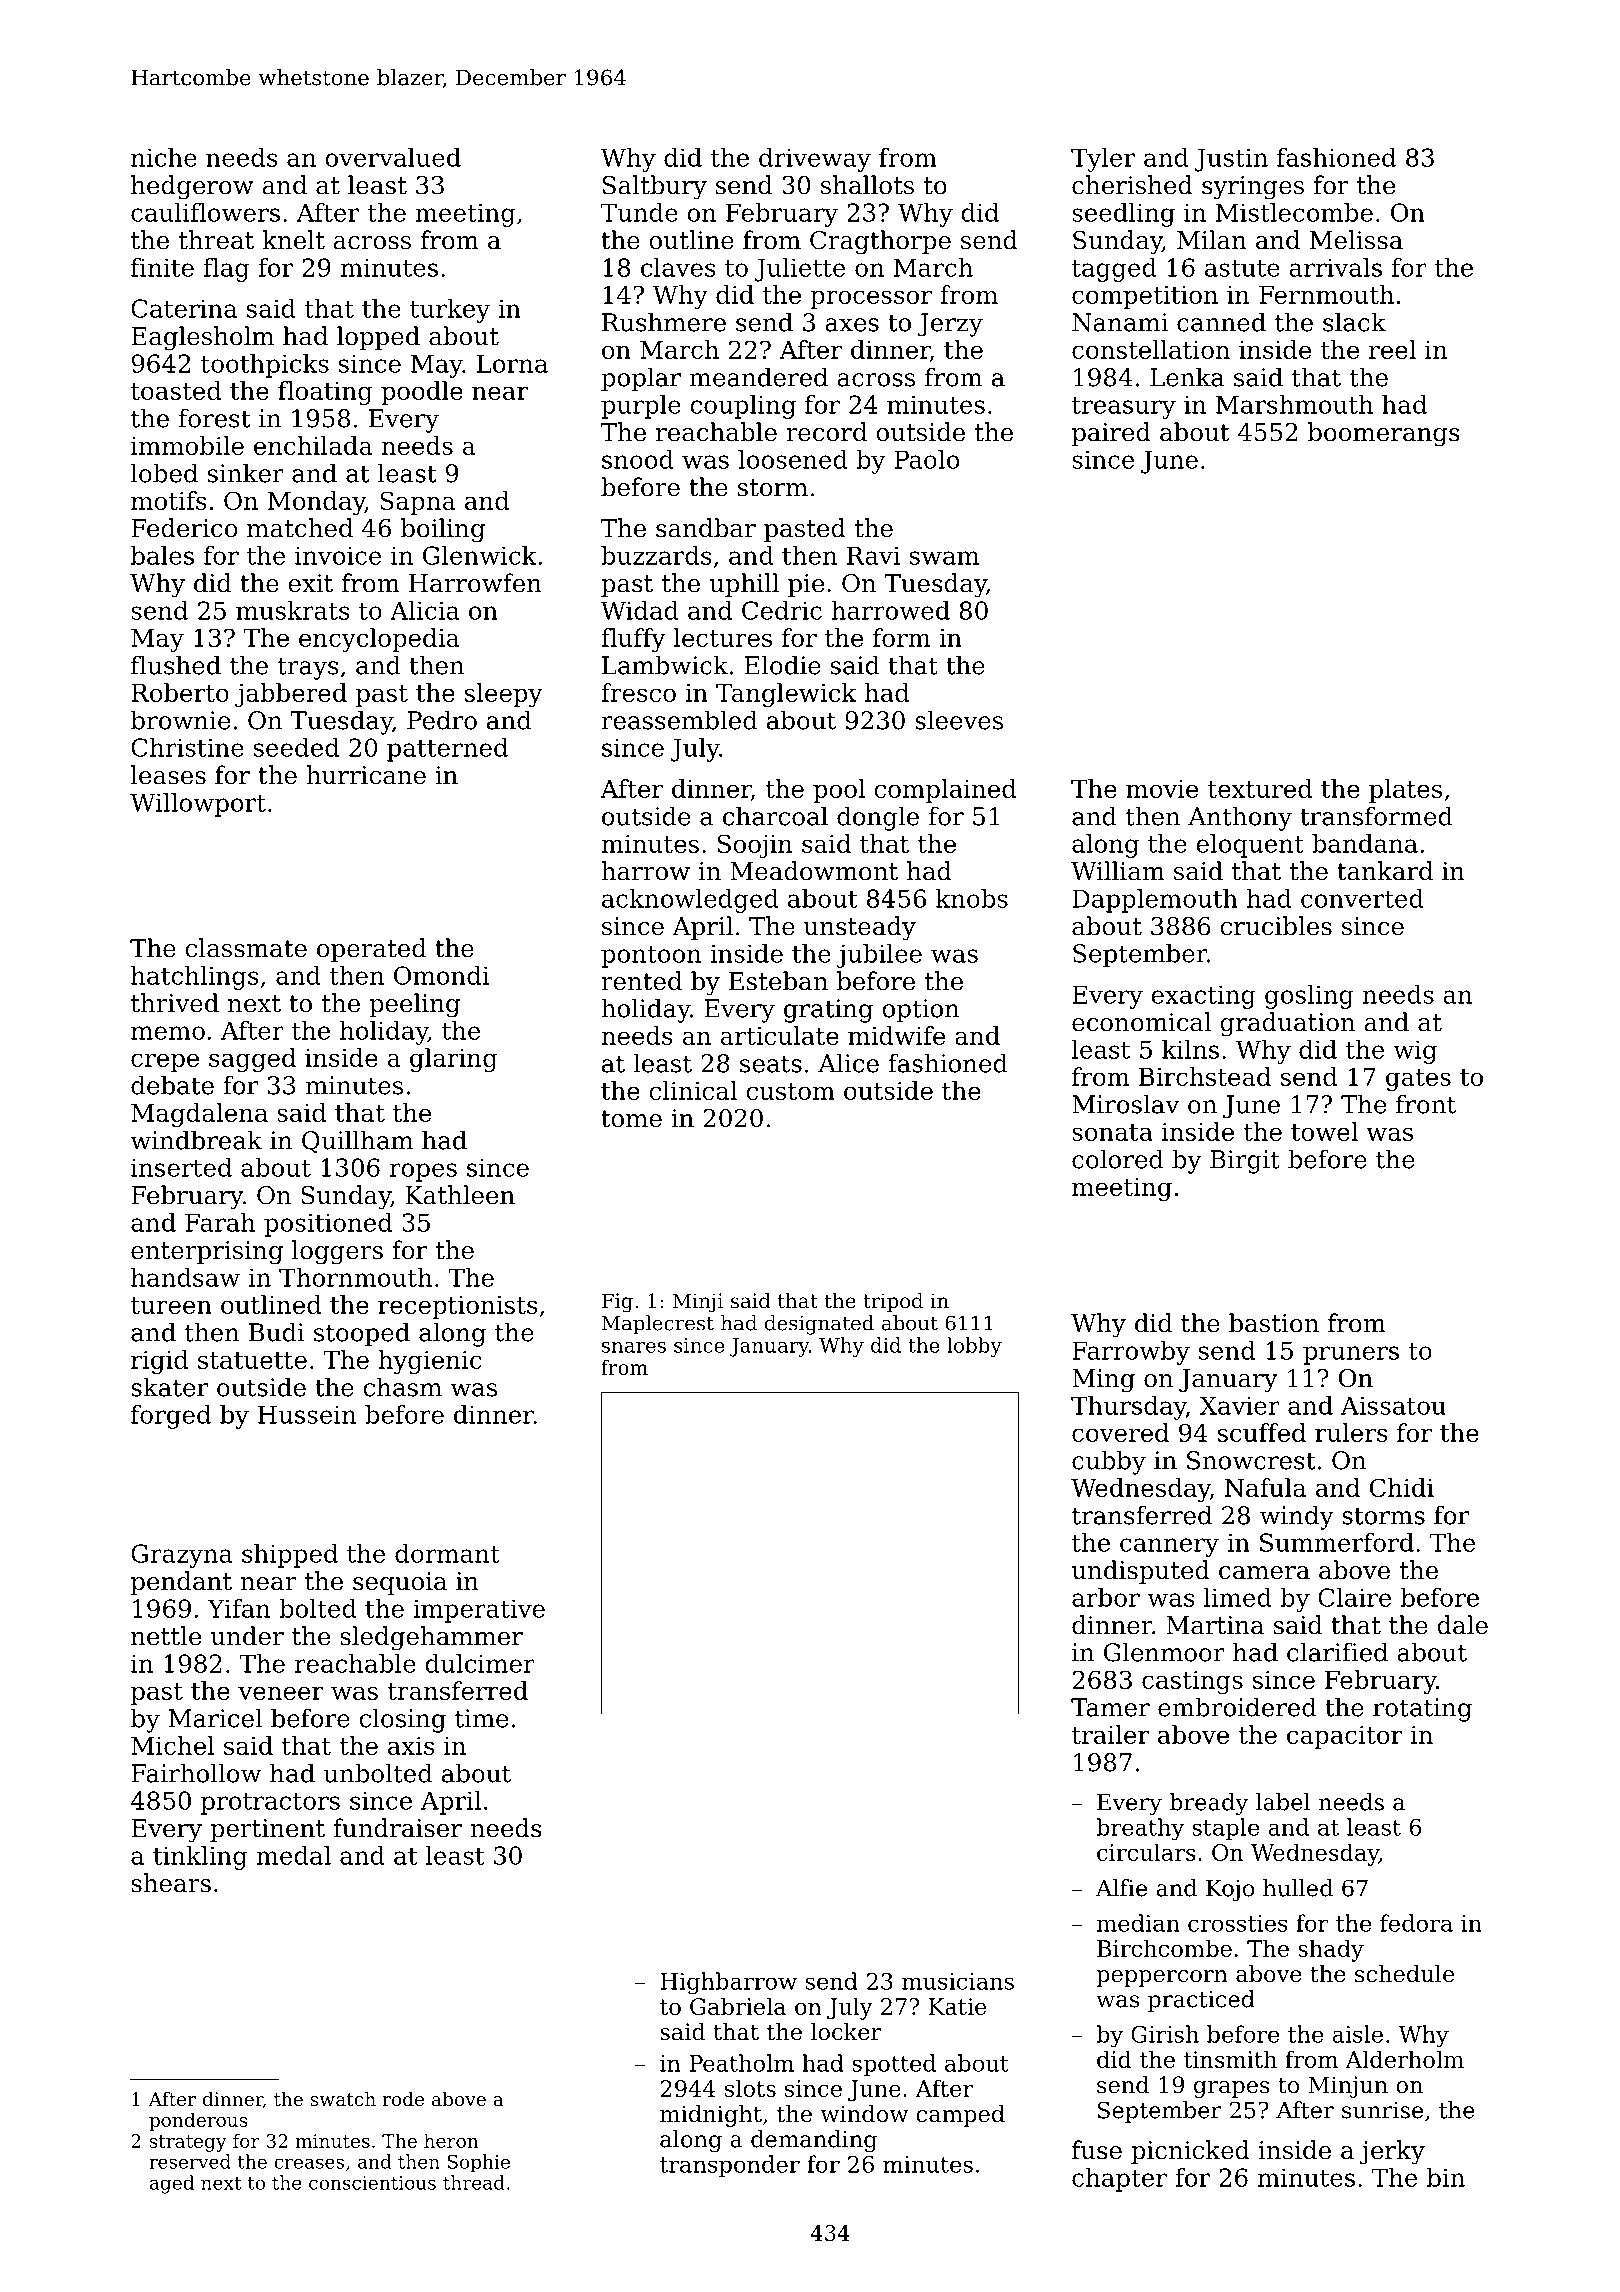 This screenshot has height=2292, width=1620. Describe the element at coordinates (790, 1091) in the screenshot. I see `custom` at that location.
